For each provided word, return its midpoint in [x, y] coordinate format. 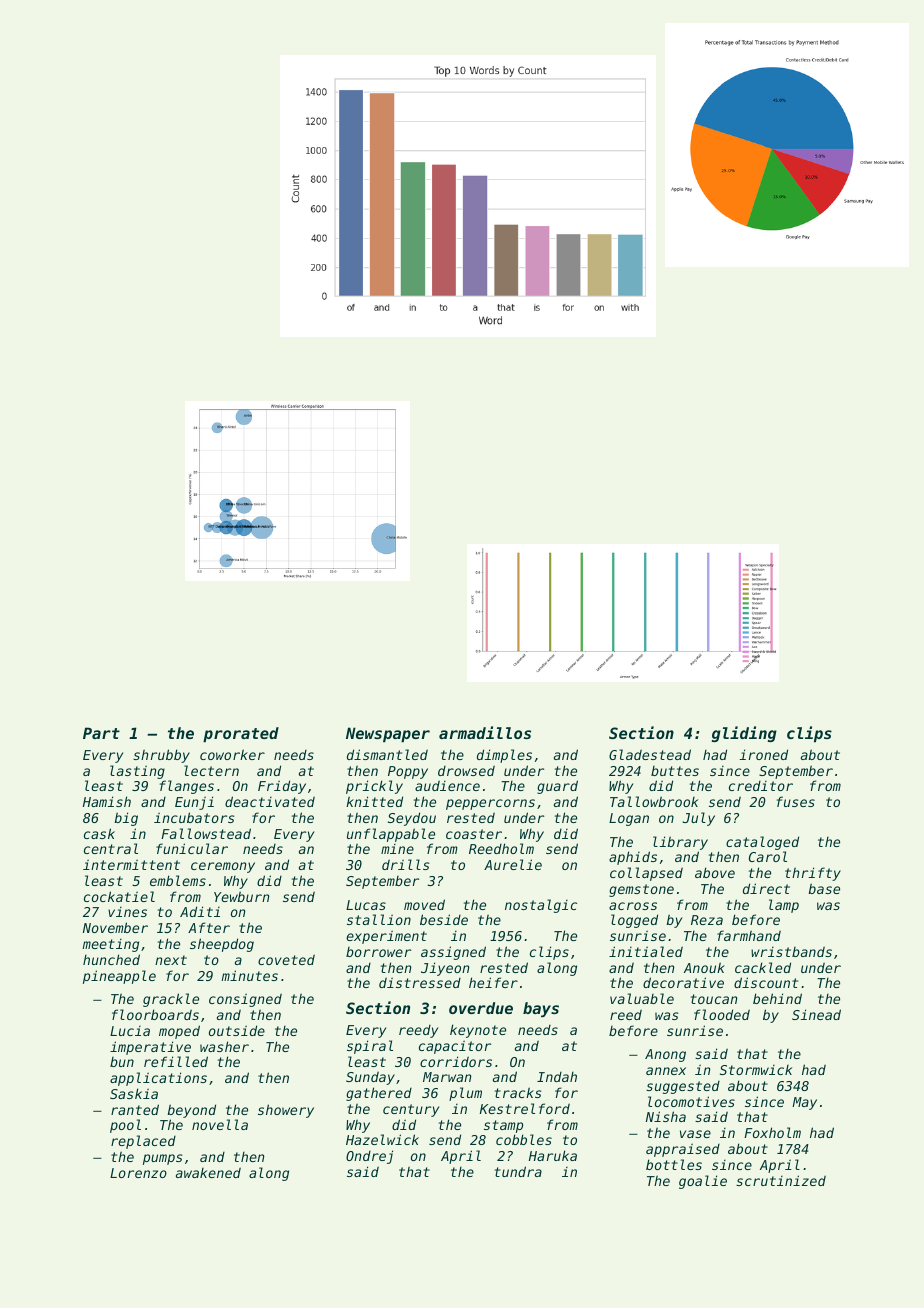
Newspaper [388, 734]
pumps [163, 1159]
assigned [453, 953]
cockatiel [119, 896]
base [824, 888]
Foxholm [772, 1132]
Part [101, 733]
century [411, 1110]
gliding [744, 734]
